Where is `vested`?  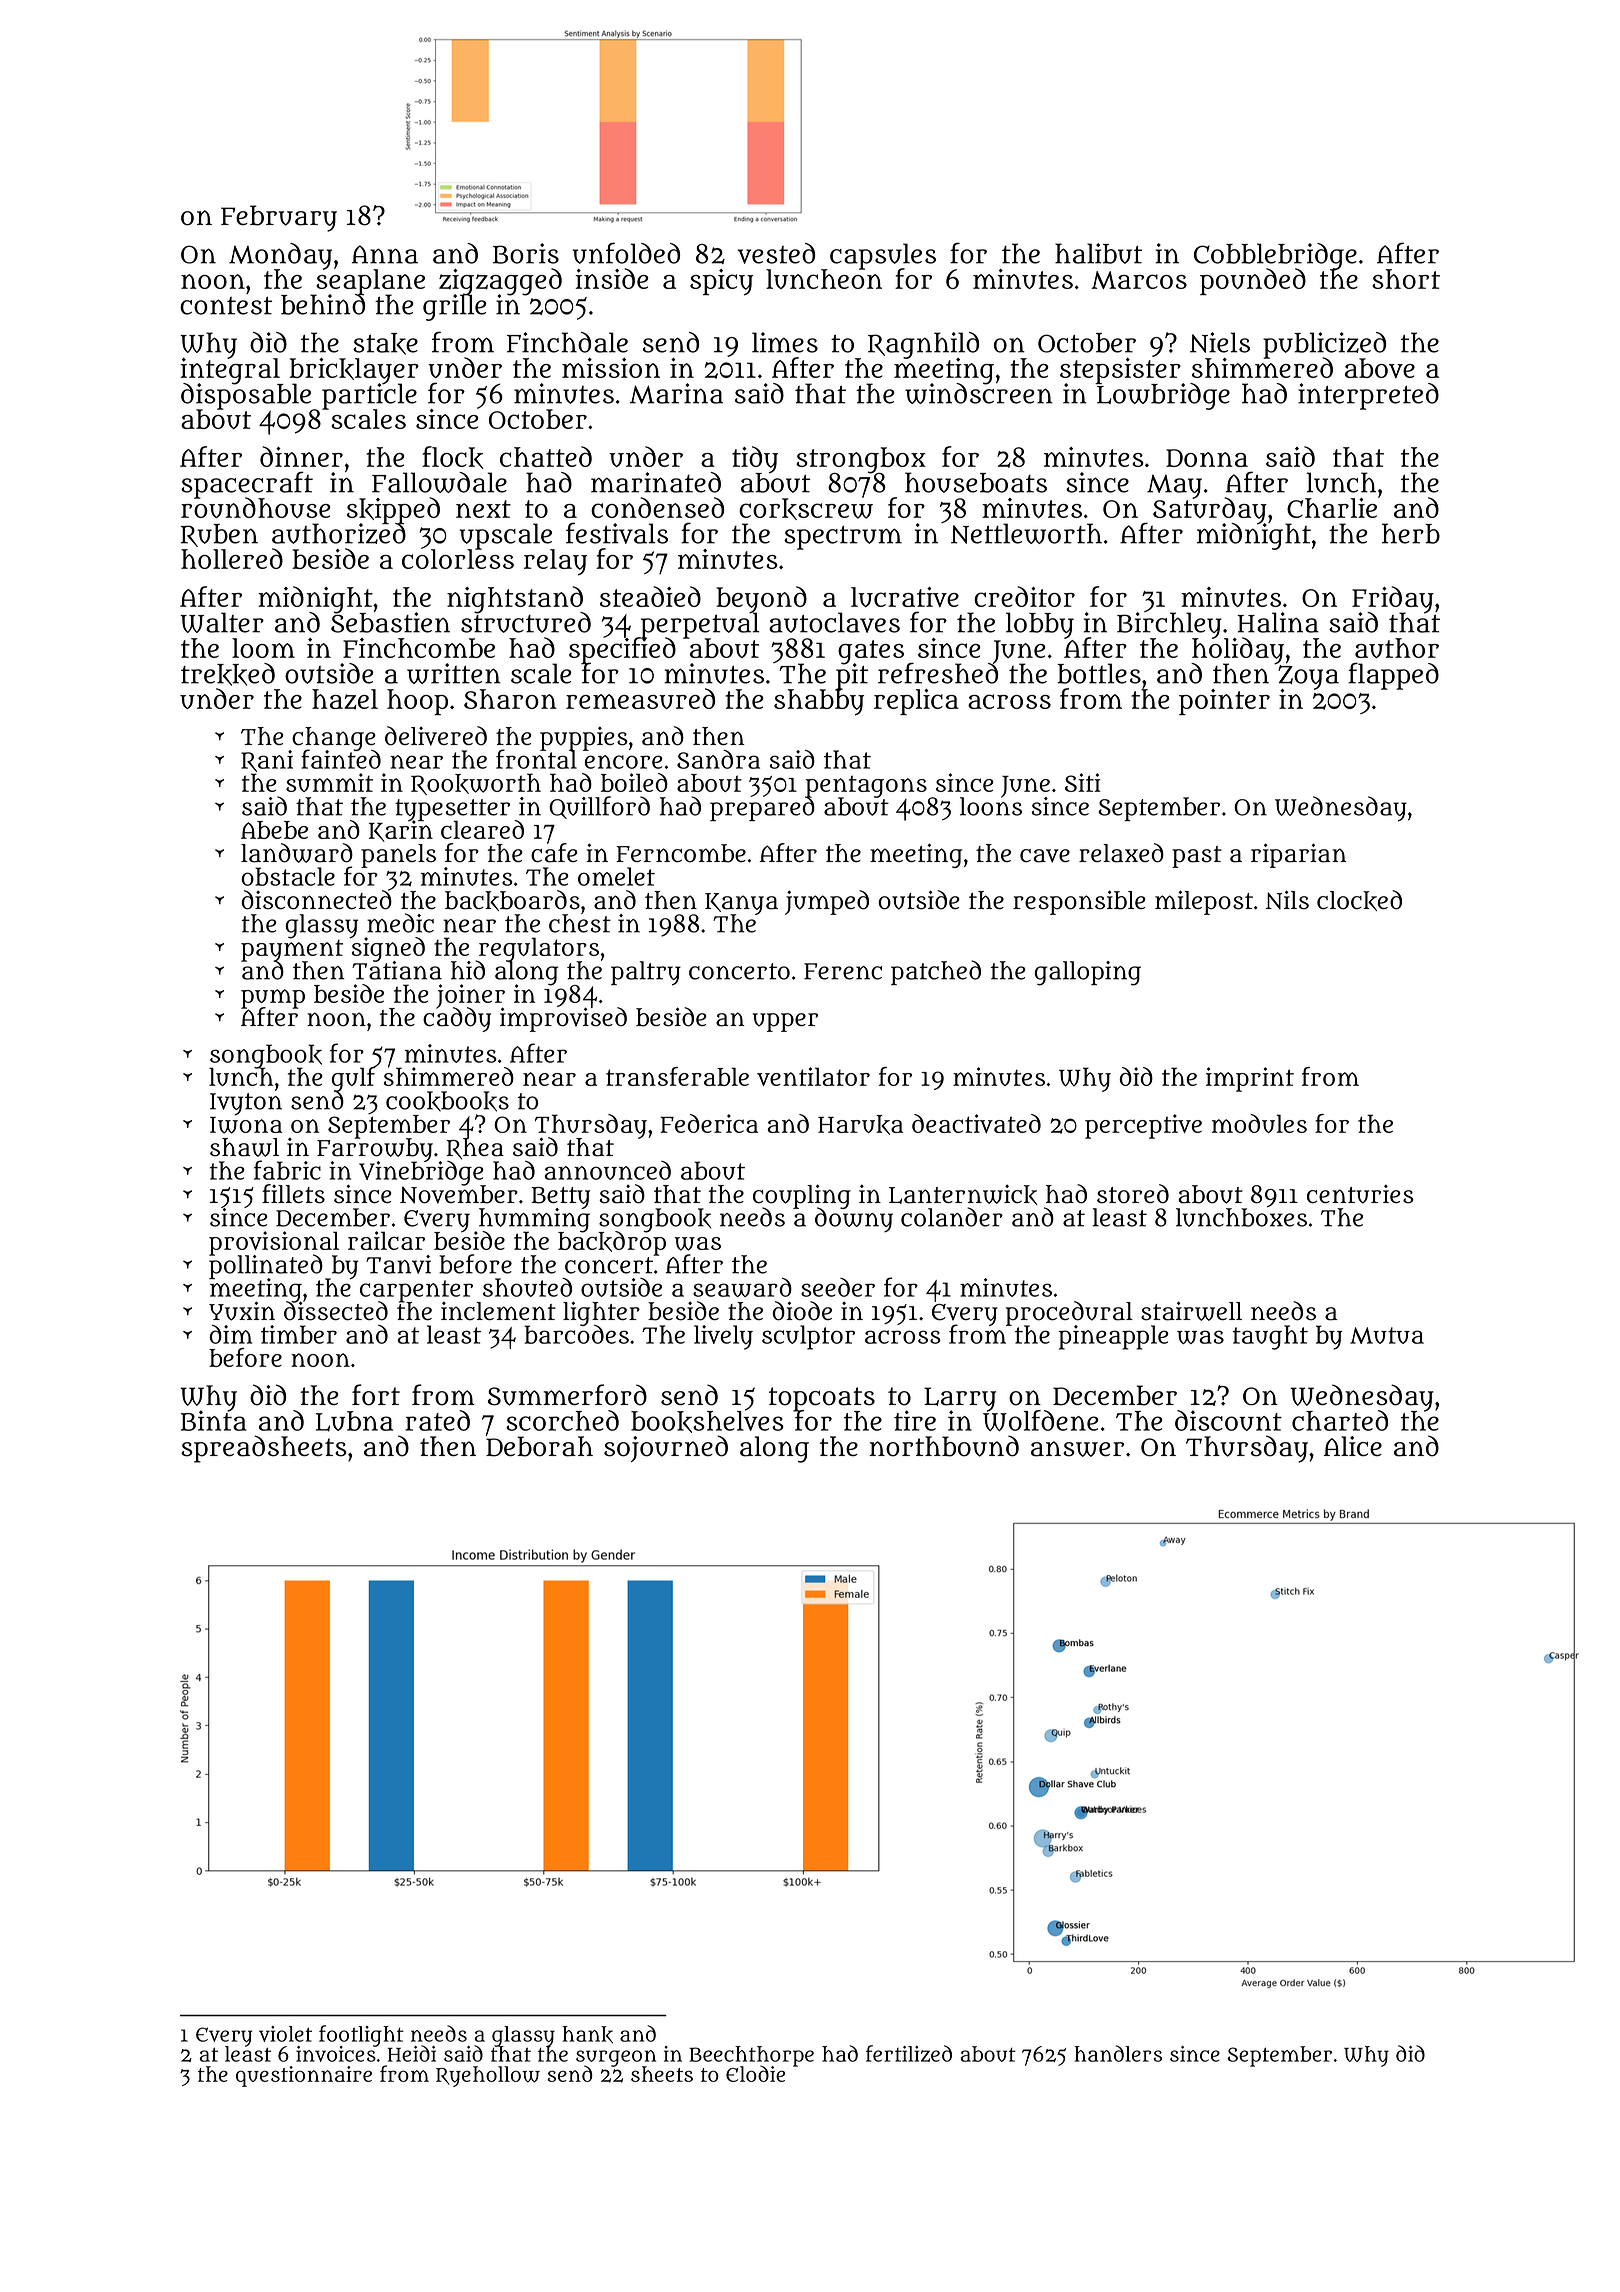 vested is located at coordinates (776, 253).
